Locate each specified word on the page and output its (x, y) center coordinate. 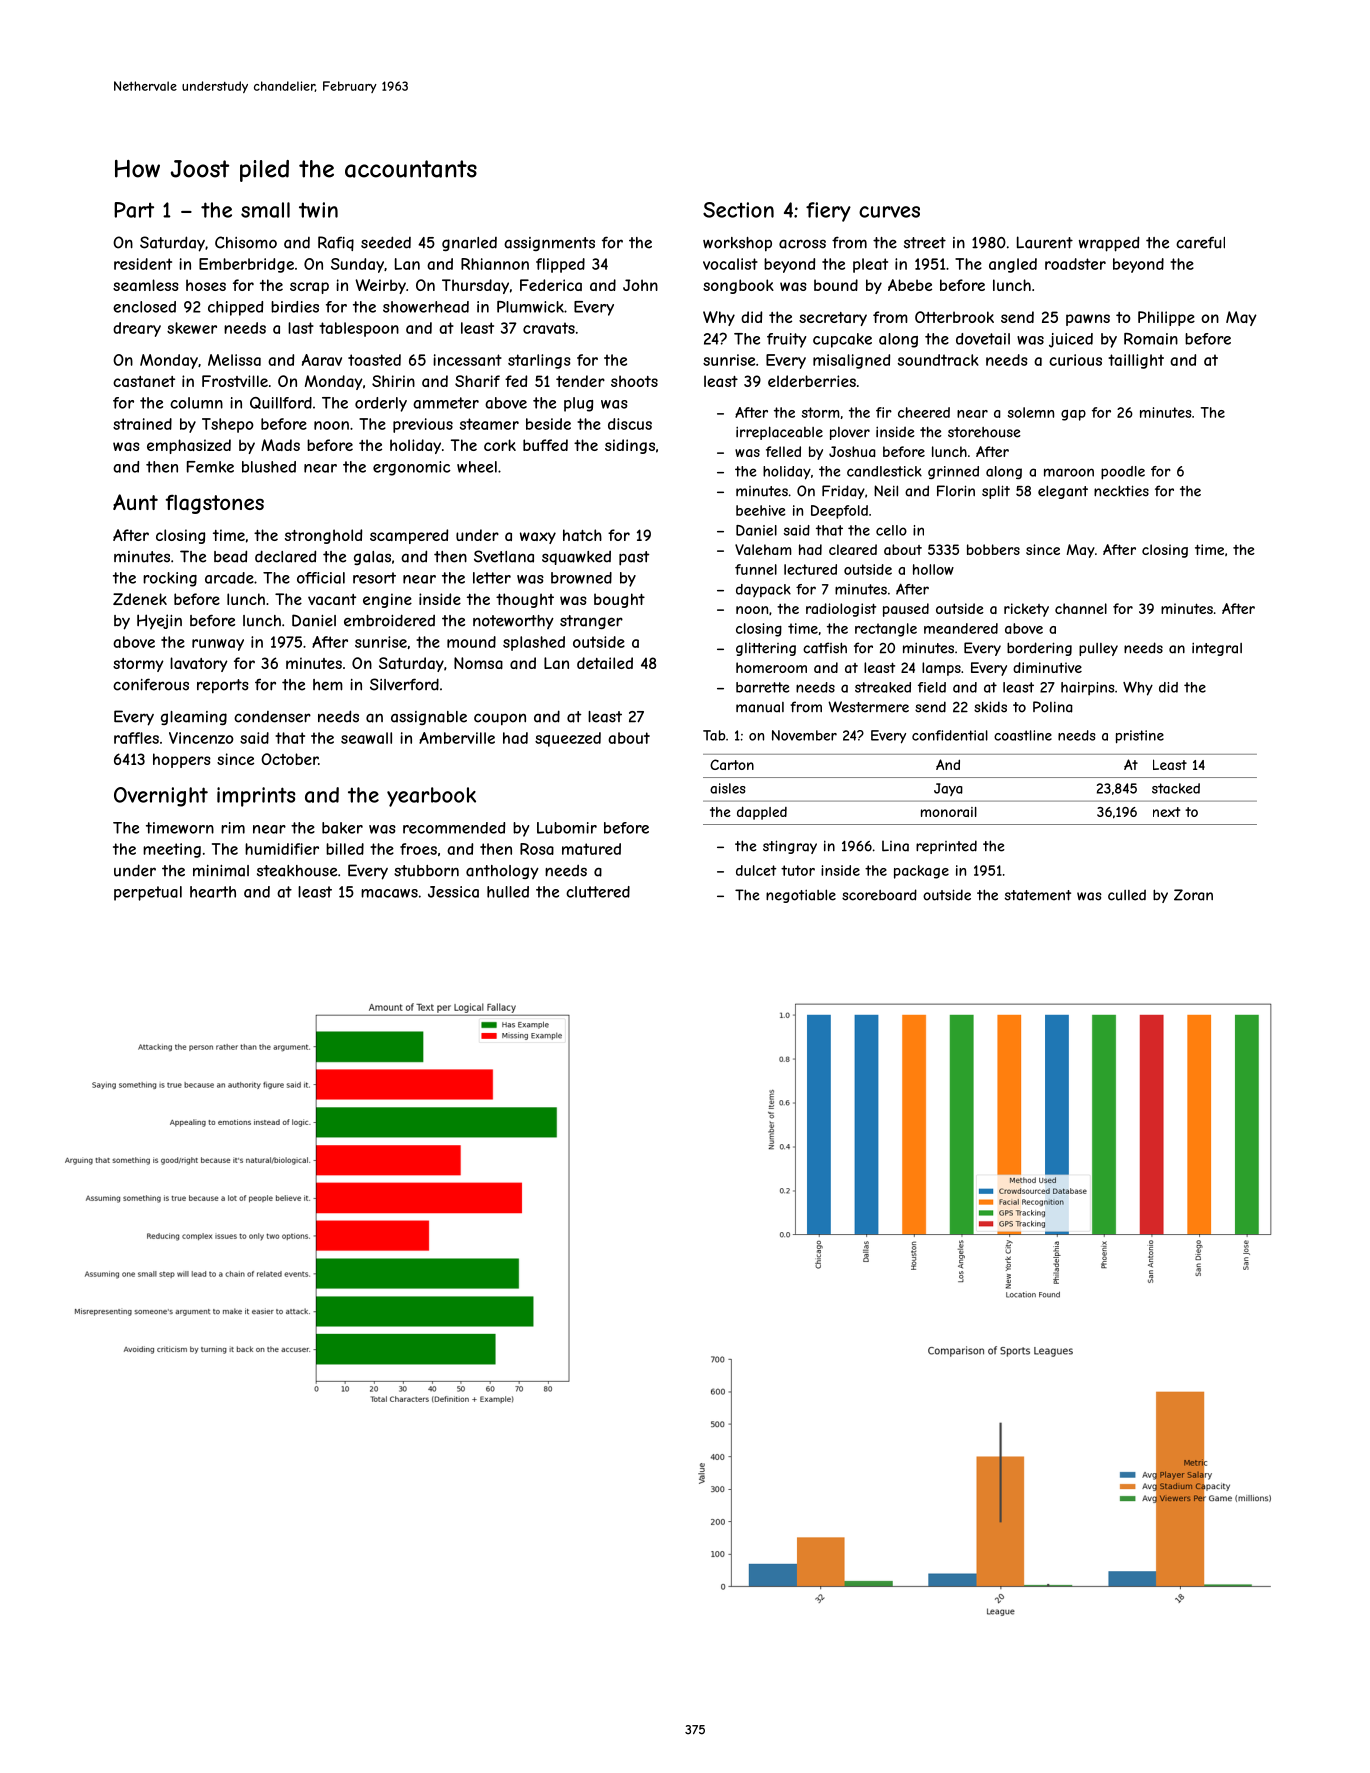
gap (1073, 415)
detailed (605, 663)
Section (738, 210)
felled (783, 451)
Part (134, 210)
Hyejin (159, 621)
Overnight (161, 797)
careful (1200, 243)
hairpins (1088, 688)
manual (760, 707)
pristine (1140, 736)
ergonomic (412, 468)
